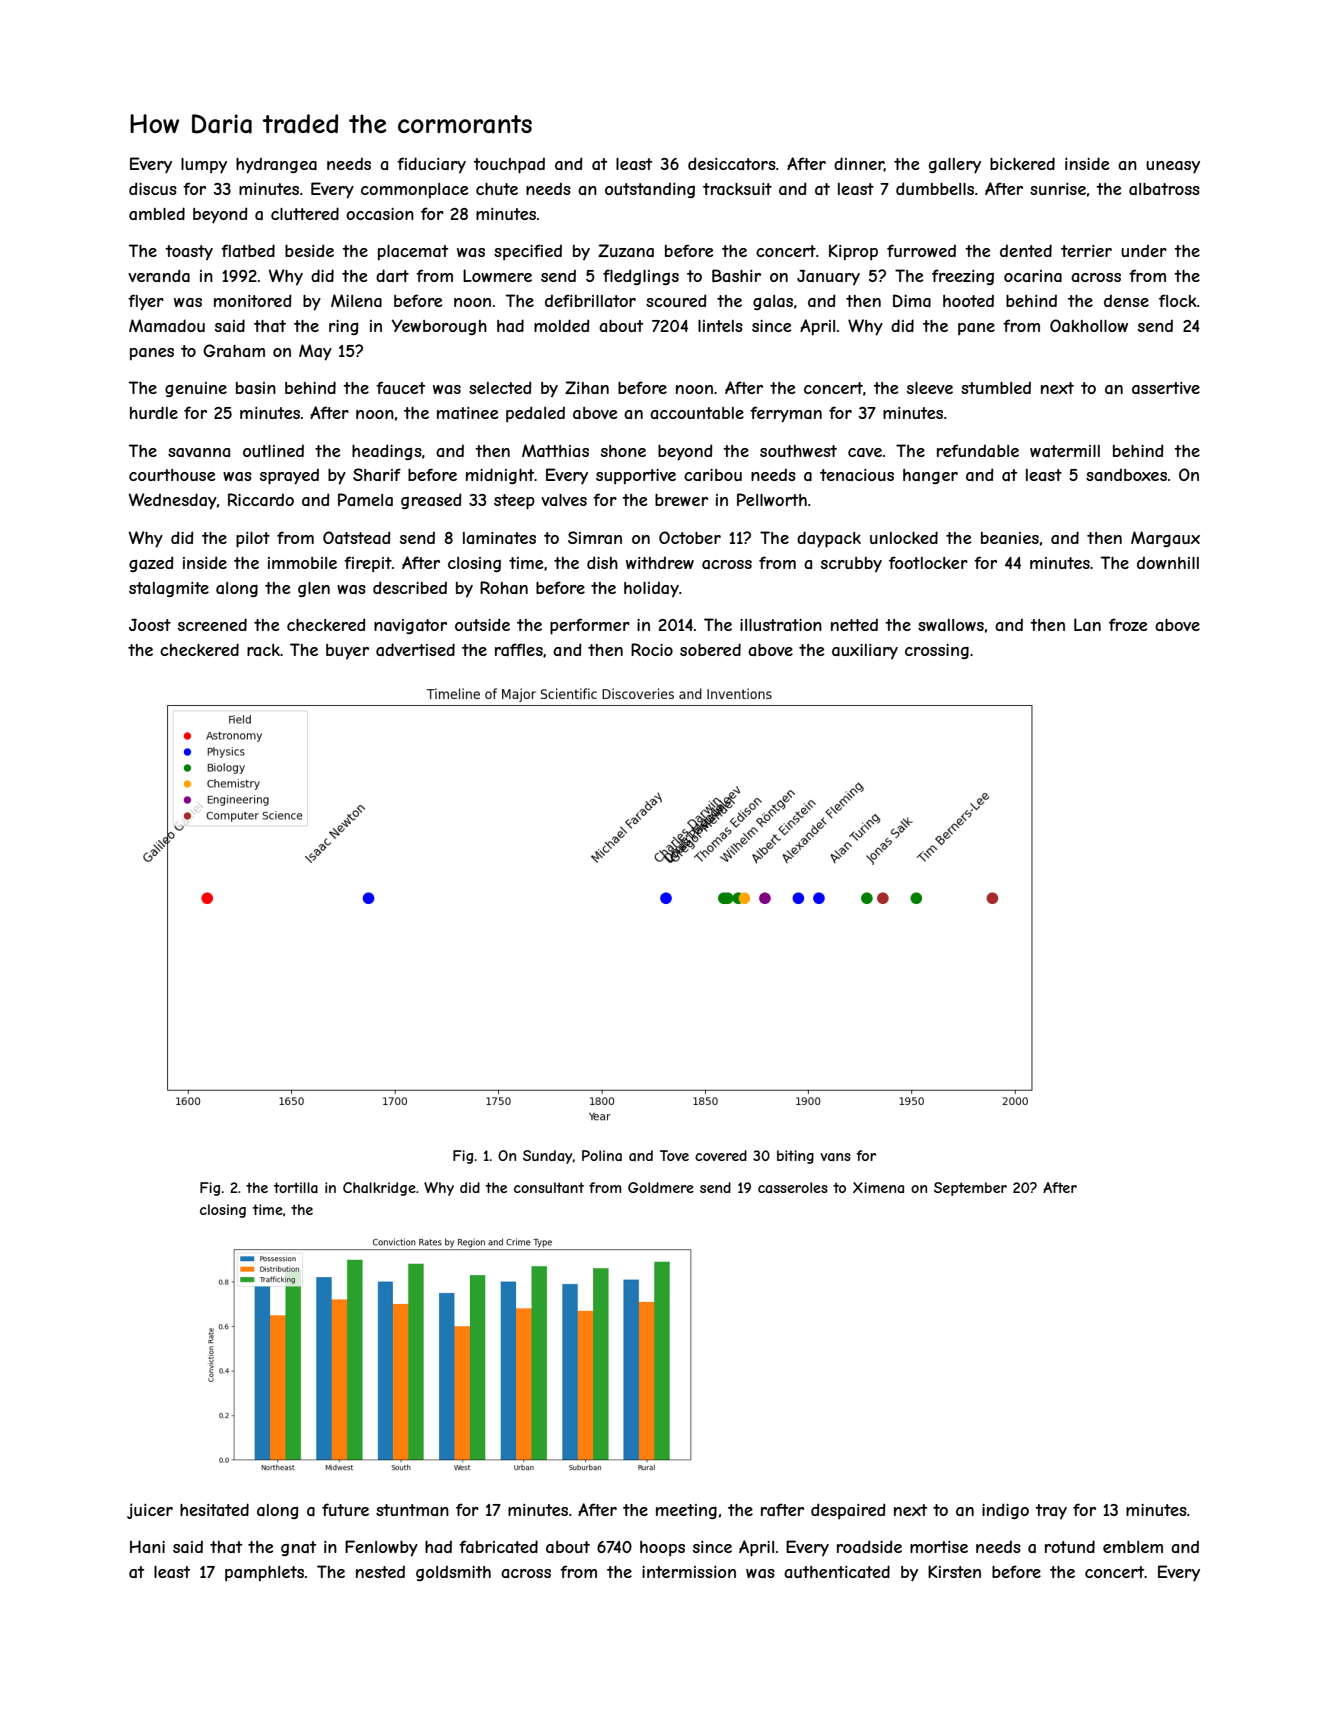 This document has height=1720, width=1329. What do you see at coordinates (595, 537) in the document?
I see `Simran` at bounding box center [595, 537].
